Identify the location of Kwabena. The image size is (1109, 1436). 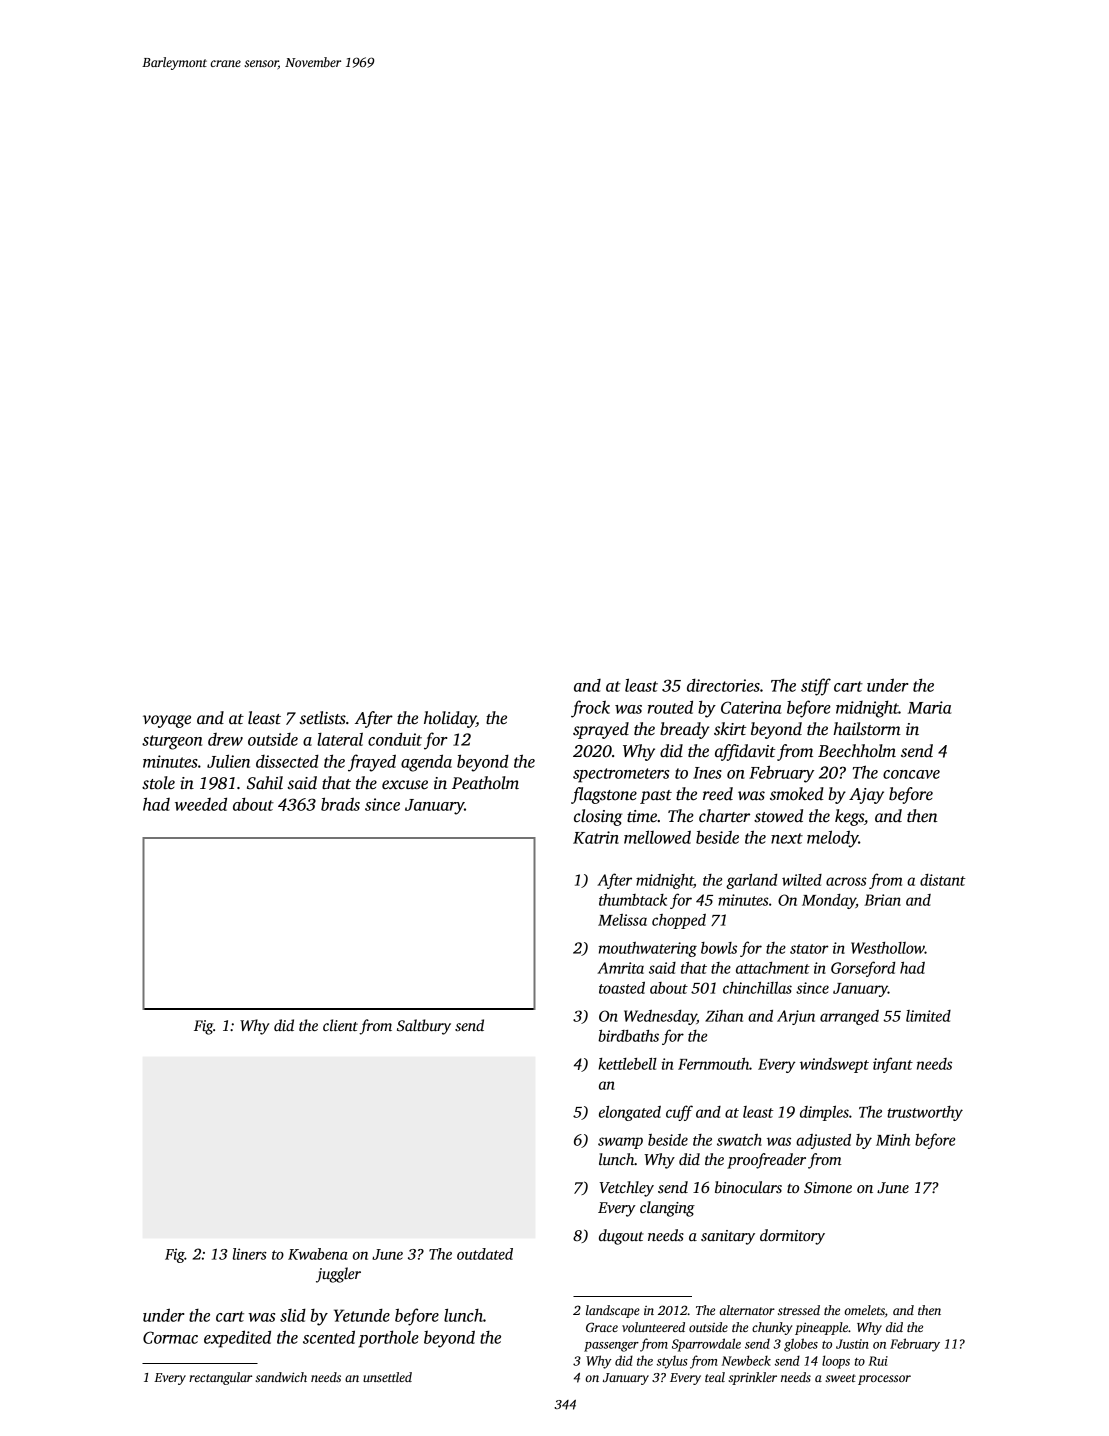
(317, 1254).
